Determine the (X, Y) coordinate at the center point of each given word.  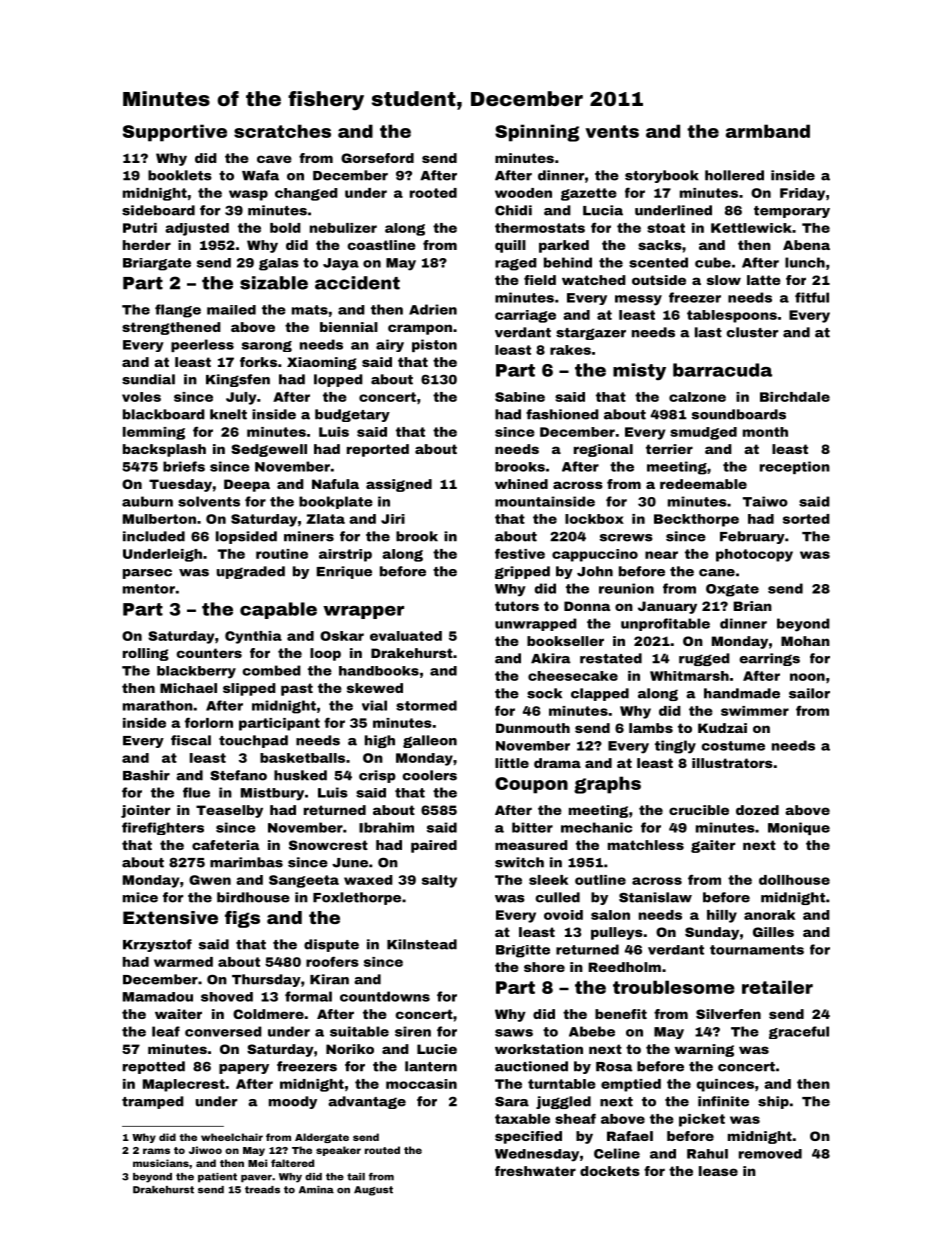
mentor (149, 589)
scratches (282, 131)
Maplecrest (184, 1085)
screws (626, 538)
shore (544, 967)
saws (514, 1033)
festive (520, 553)
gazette (589, 194)
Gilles (773, 932)
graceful (799, 1032)
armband (768, 131)
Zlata (325, 519)
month (765, 432)
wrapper (363, 612)
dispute (331, 945)
